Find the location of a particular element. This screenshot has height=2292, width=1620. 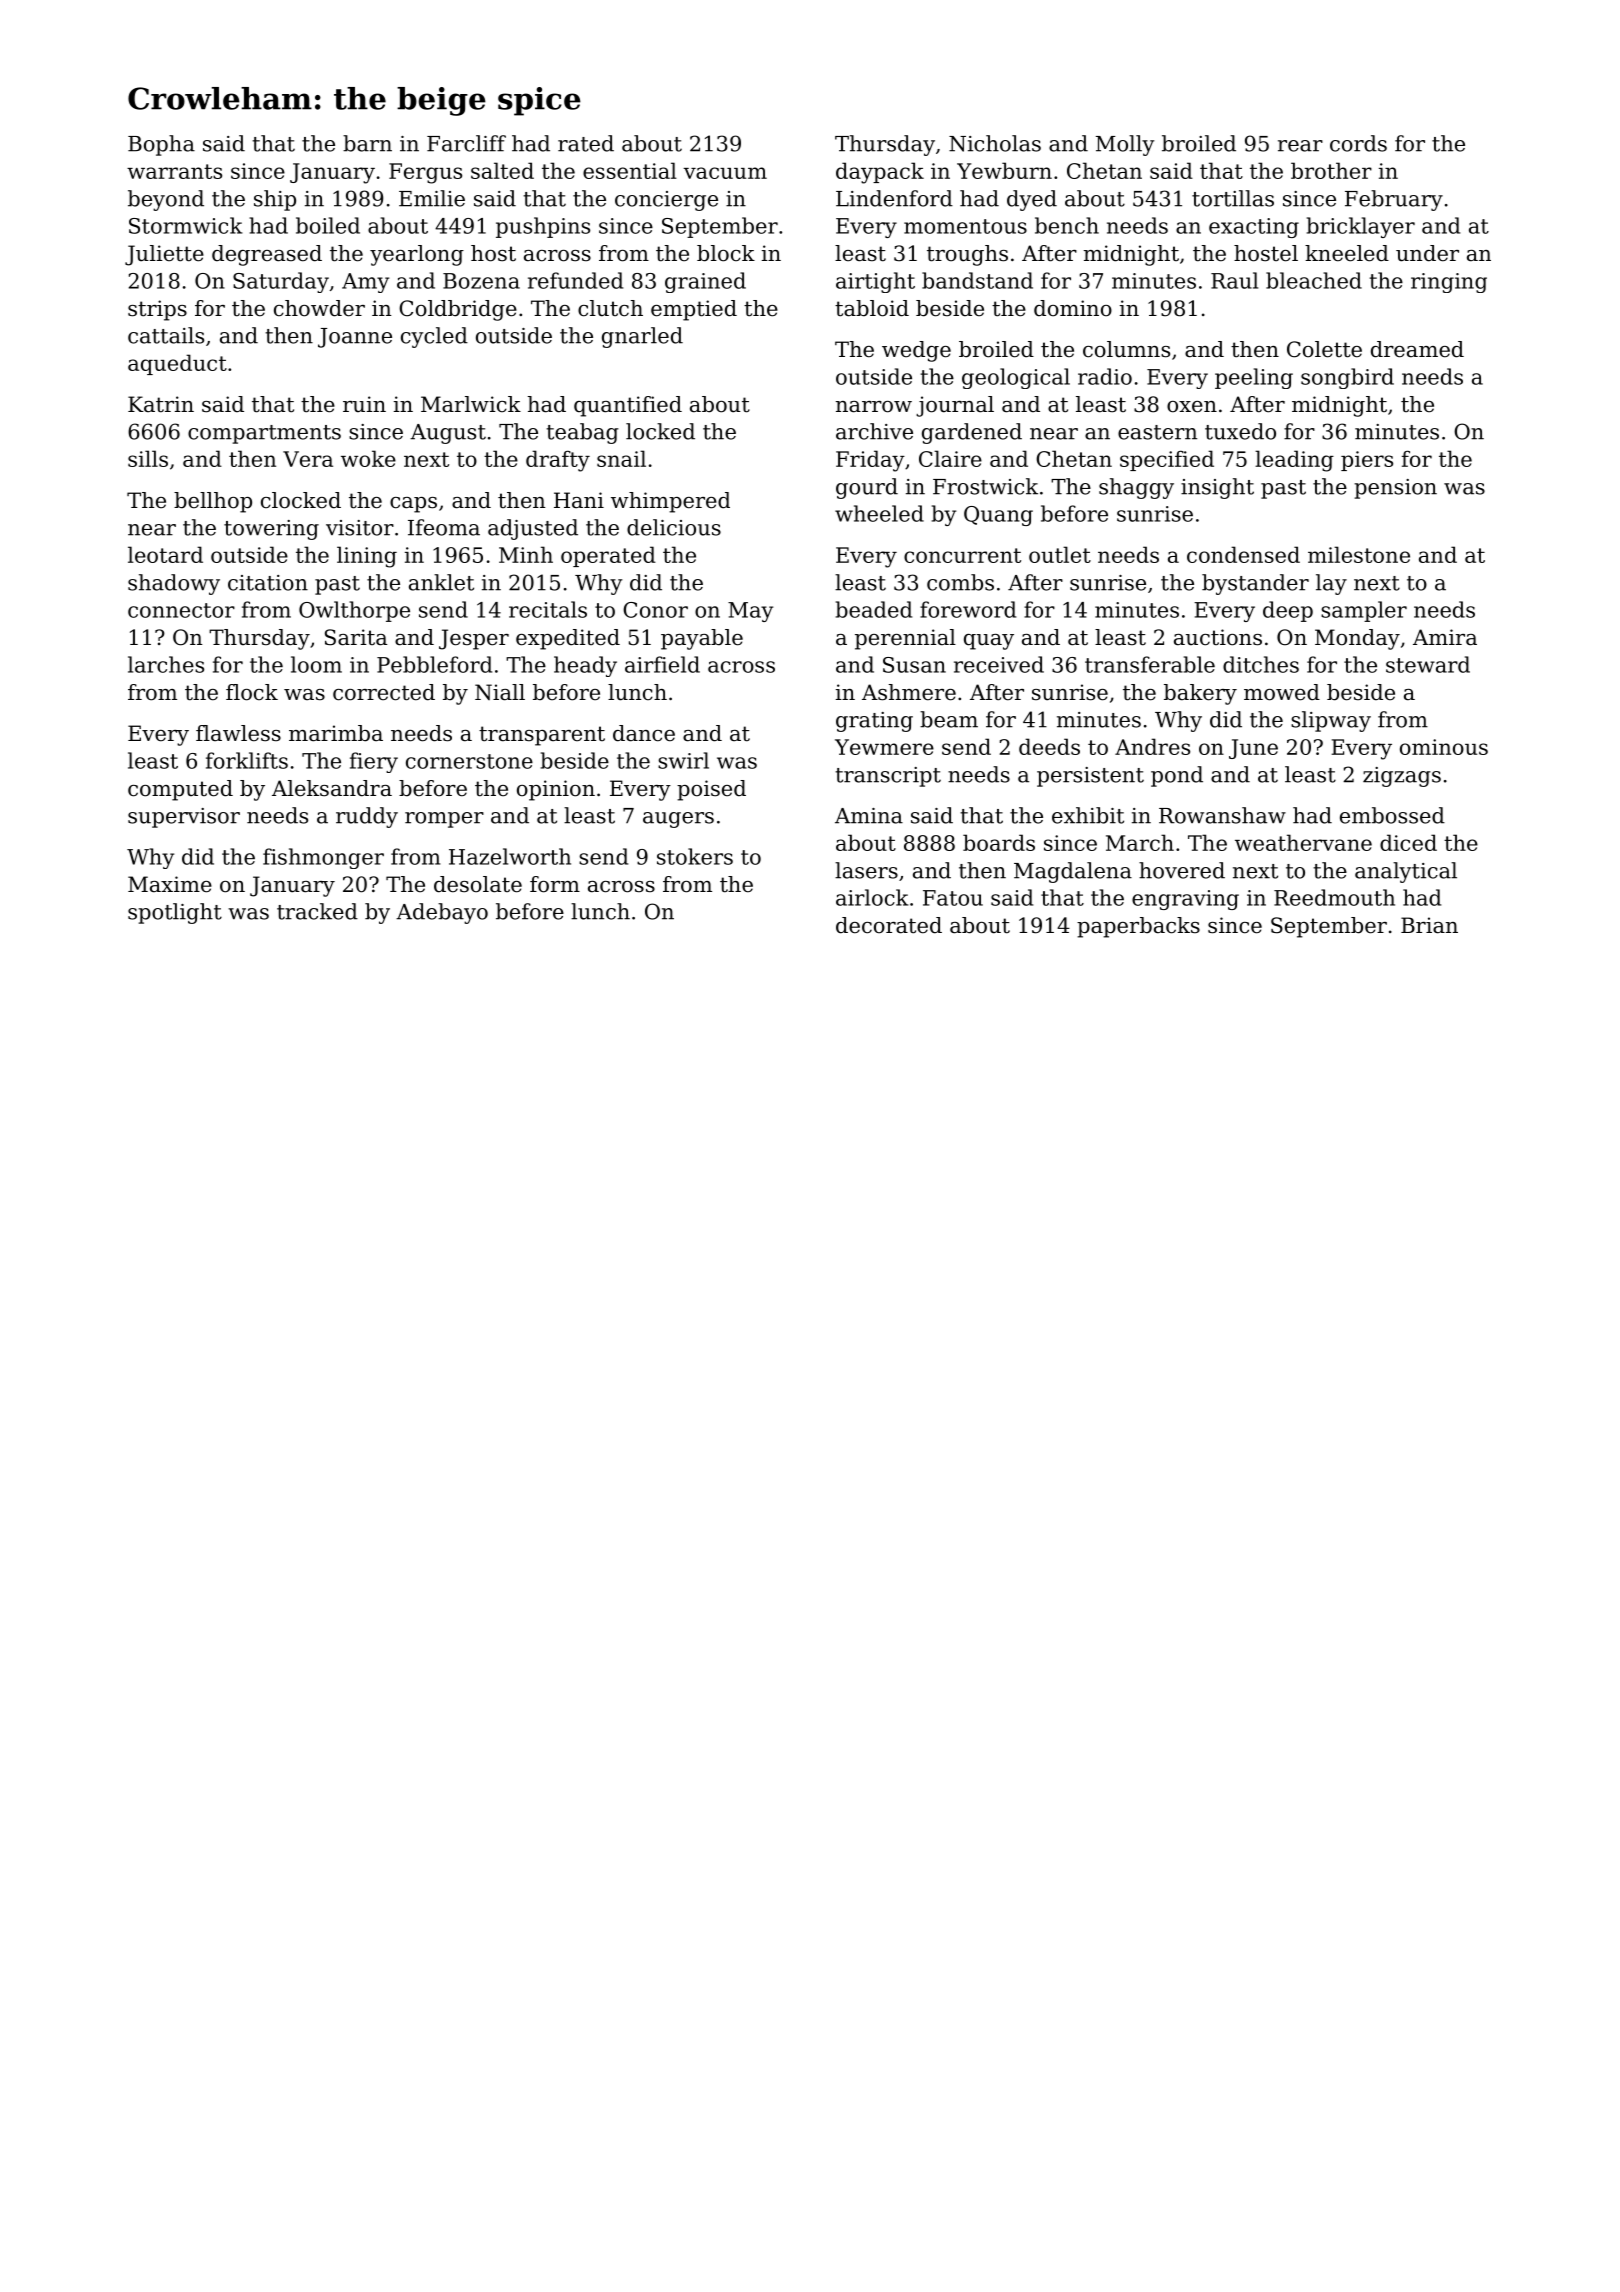

milestone is located at coordinates (1359, 554).
